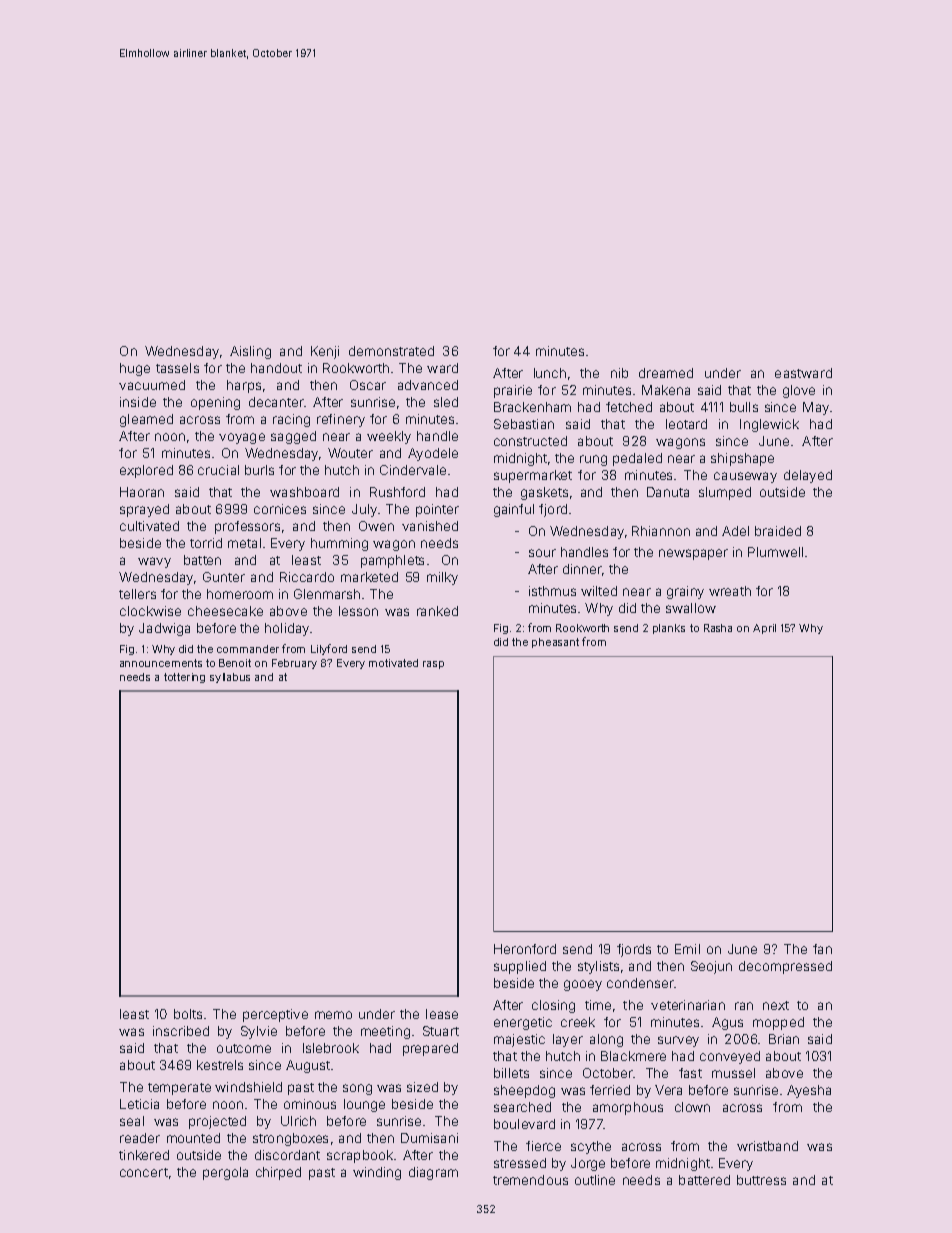  What do you see at coordinates (215, 403) in the screenshot?
I see `opening` at bounding box center [215, 403].
